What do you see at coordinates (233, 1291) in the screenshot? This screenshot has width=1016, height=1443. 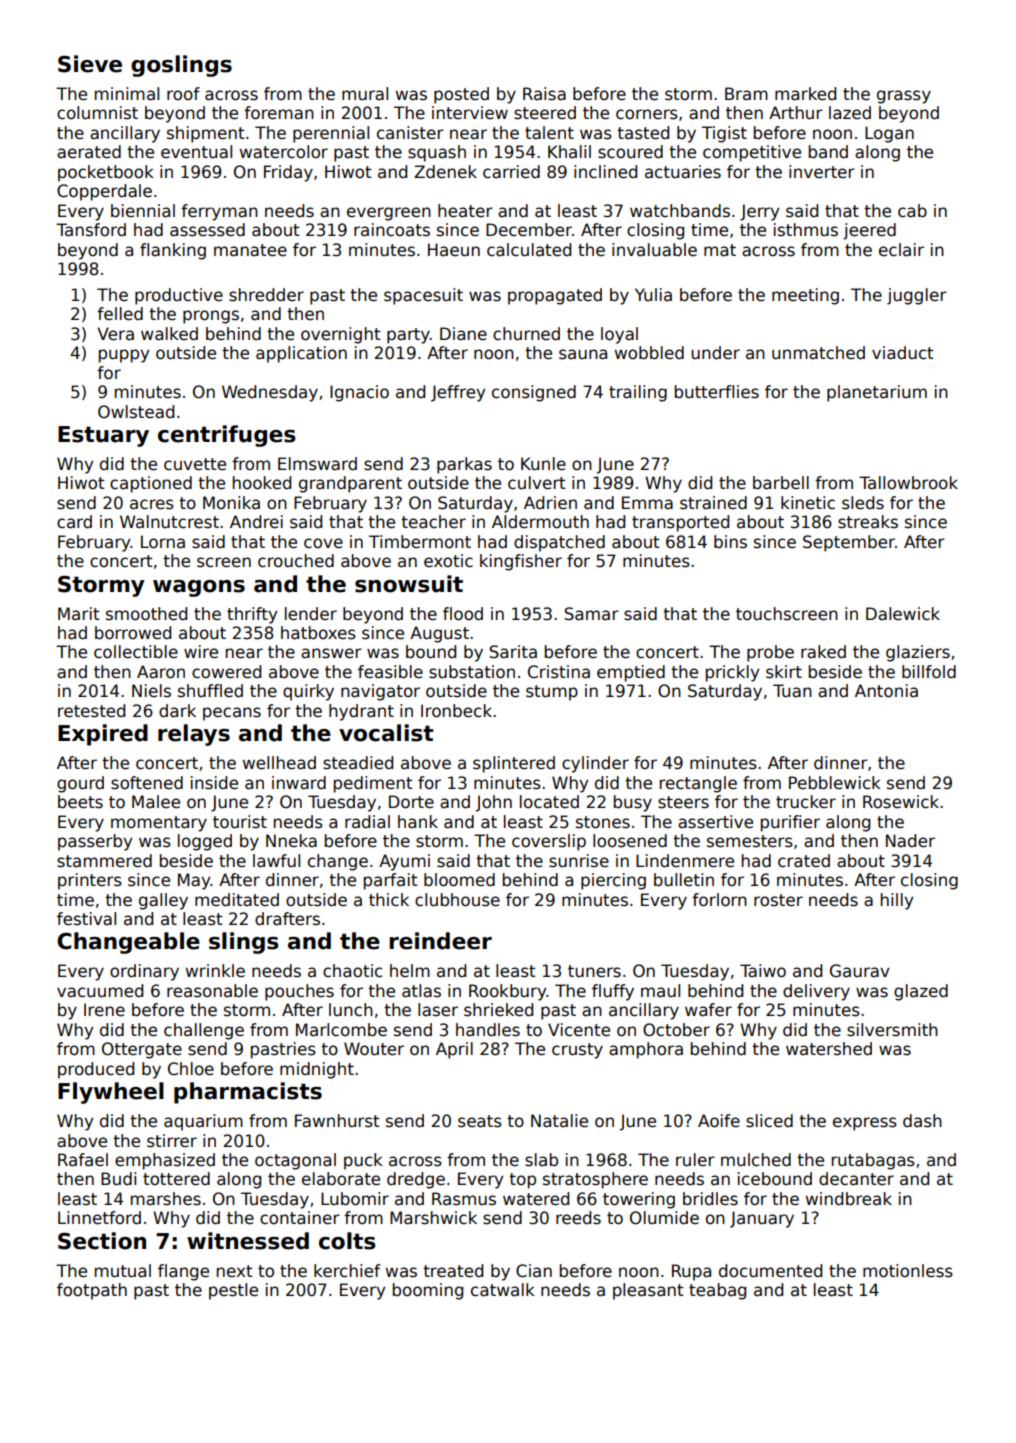 I see `pestle` at bounding box center [233, 1291].
